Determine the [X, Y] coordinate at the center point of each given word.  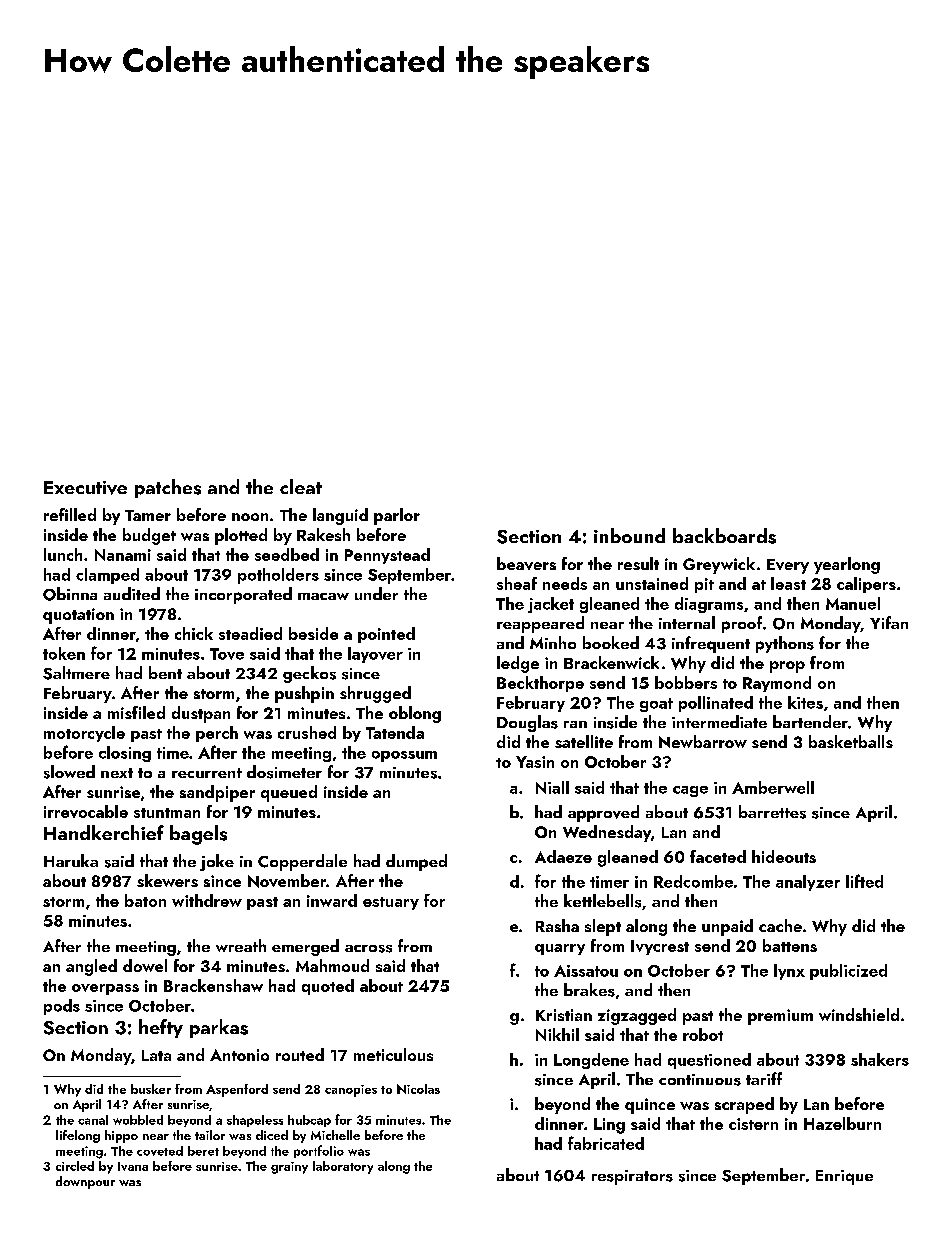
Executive [85, 488]
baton [145, 900]
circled [75, 1166]
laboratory [343, 1167]
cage [690, 791]
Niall [552, 787]
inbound [629, 535]
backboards [724, 536]
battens [790, 945]
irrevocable [86, 811]
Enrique [844, 1177]
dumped [416, 862]
